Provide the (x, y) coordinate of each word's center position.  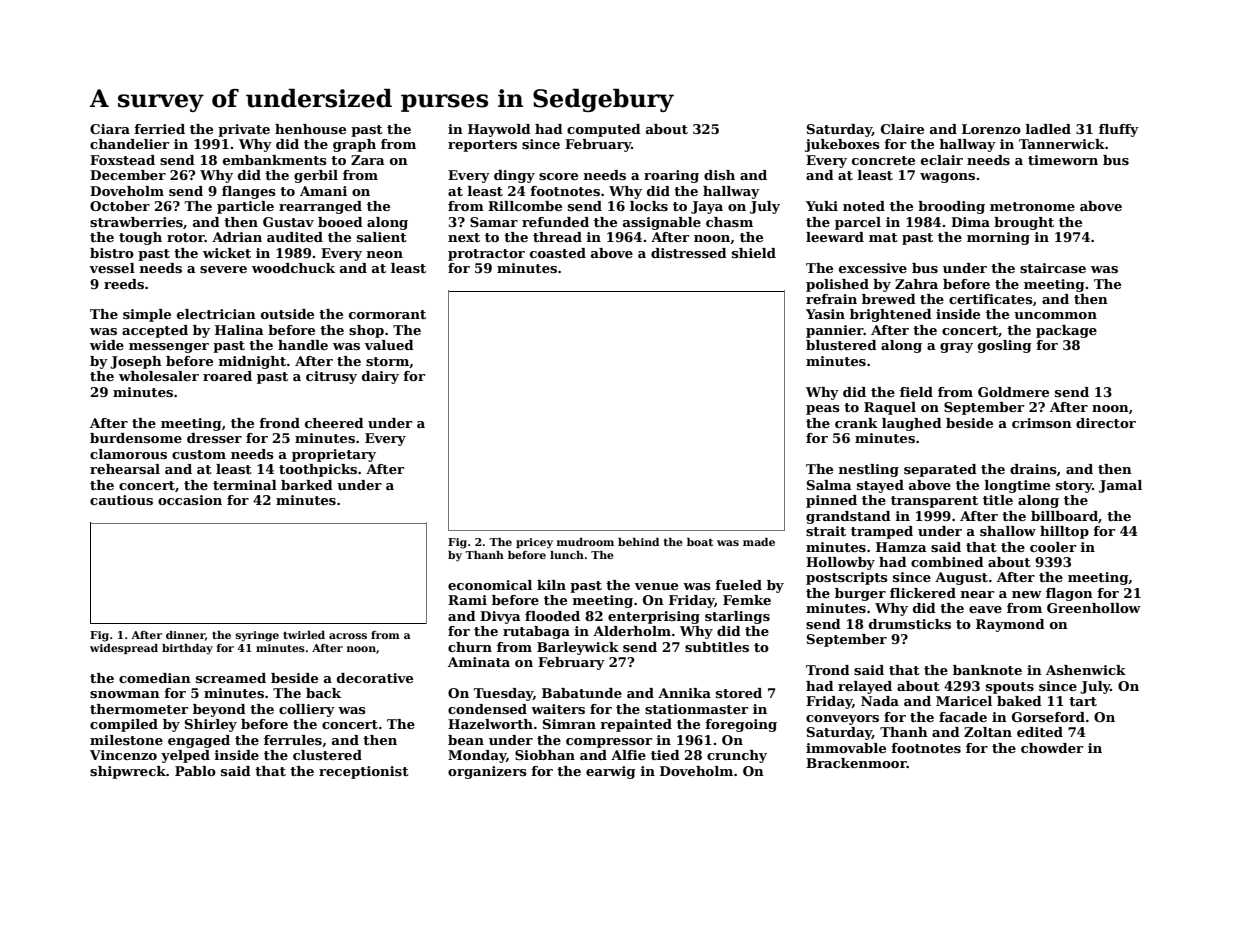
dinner (185, 636)
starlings (737, 617)
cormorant (387, 314)
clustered (327, 755)
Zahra (916, 284)
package (1066, 331)
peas (823, 410)
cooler (1053, 547)
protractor (486, 255)
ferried (159, 129)
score (558, 176)
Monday (477, 756)
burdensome (136, 438)
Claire (902, 129)
